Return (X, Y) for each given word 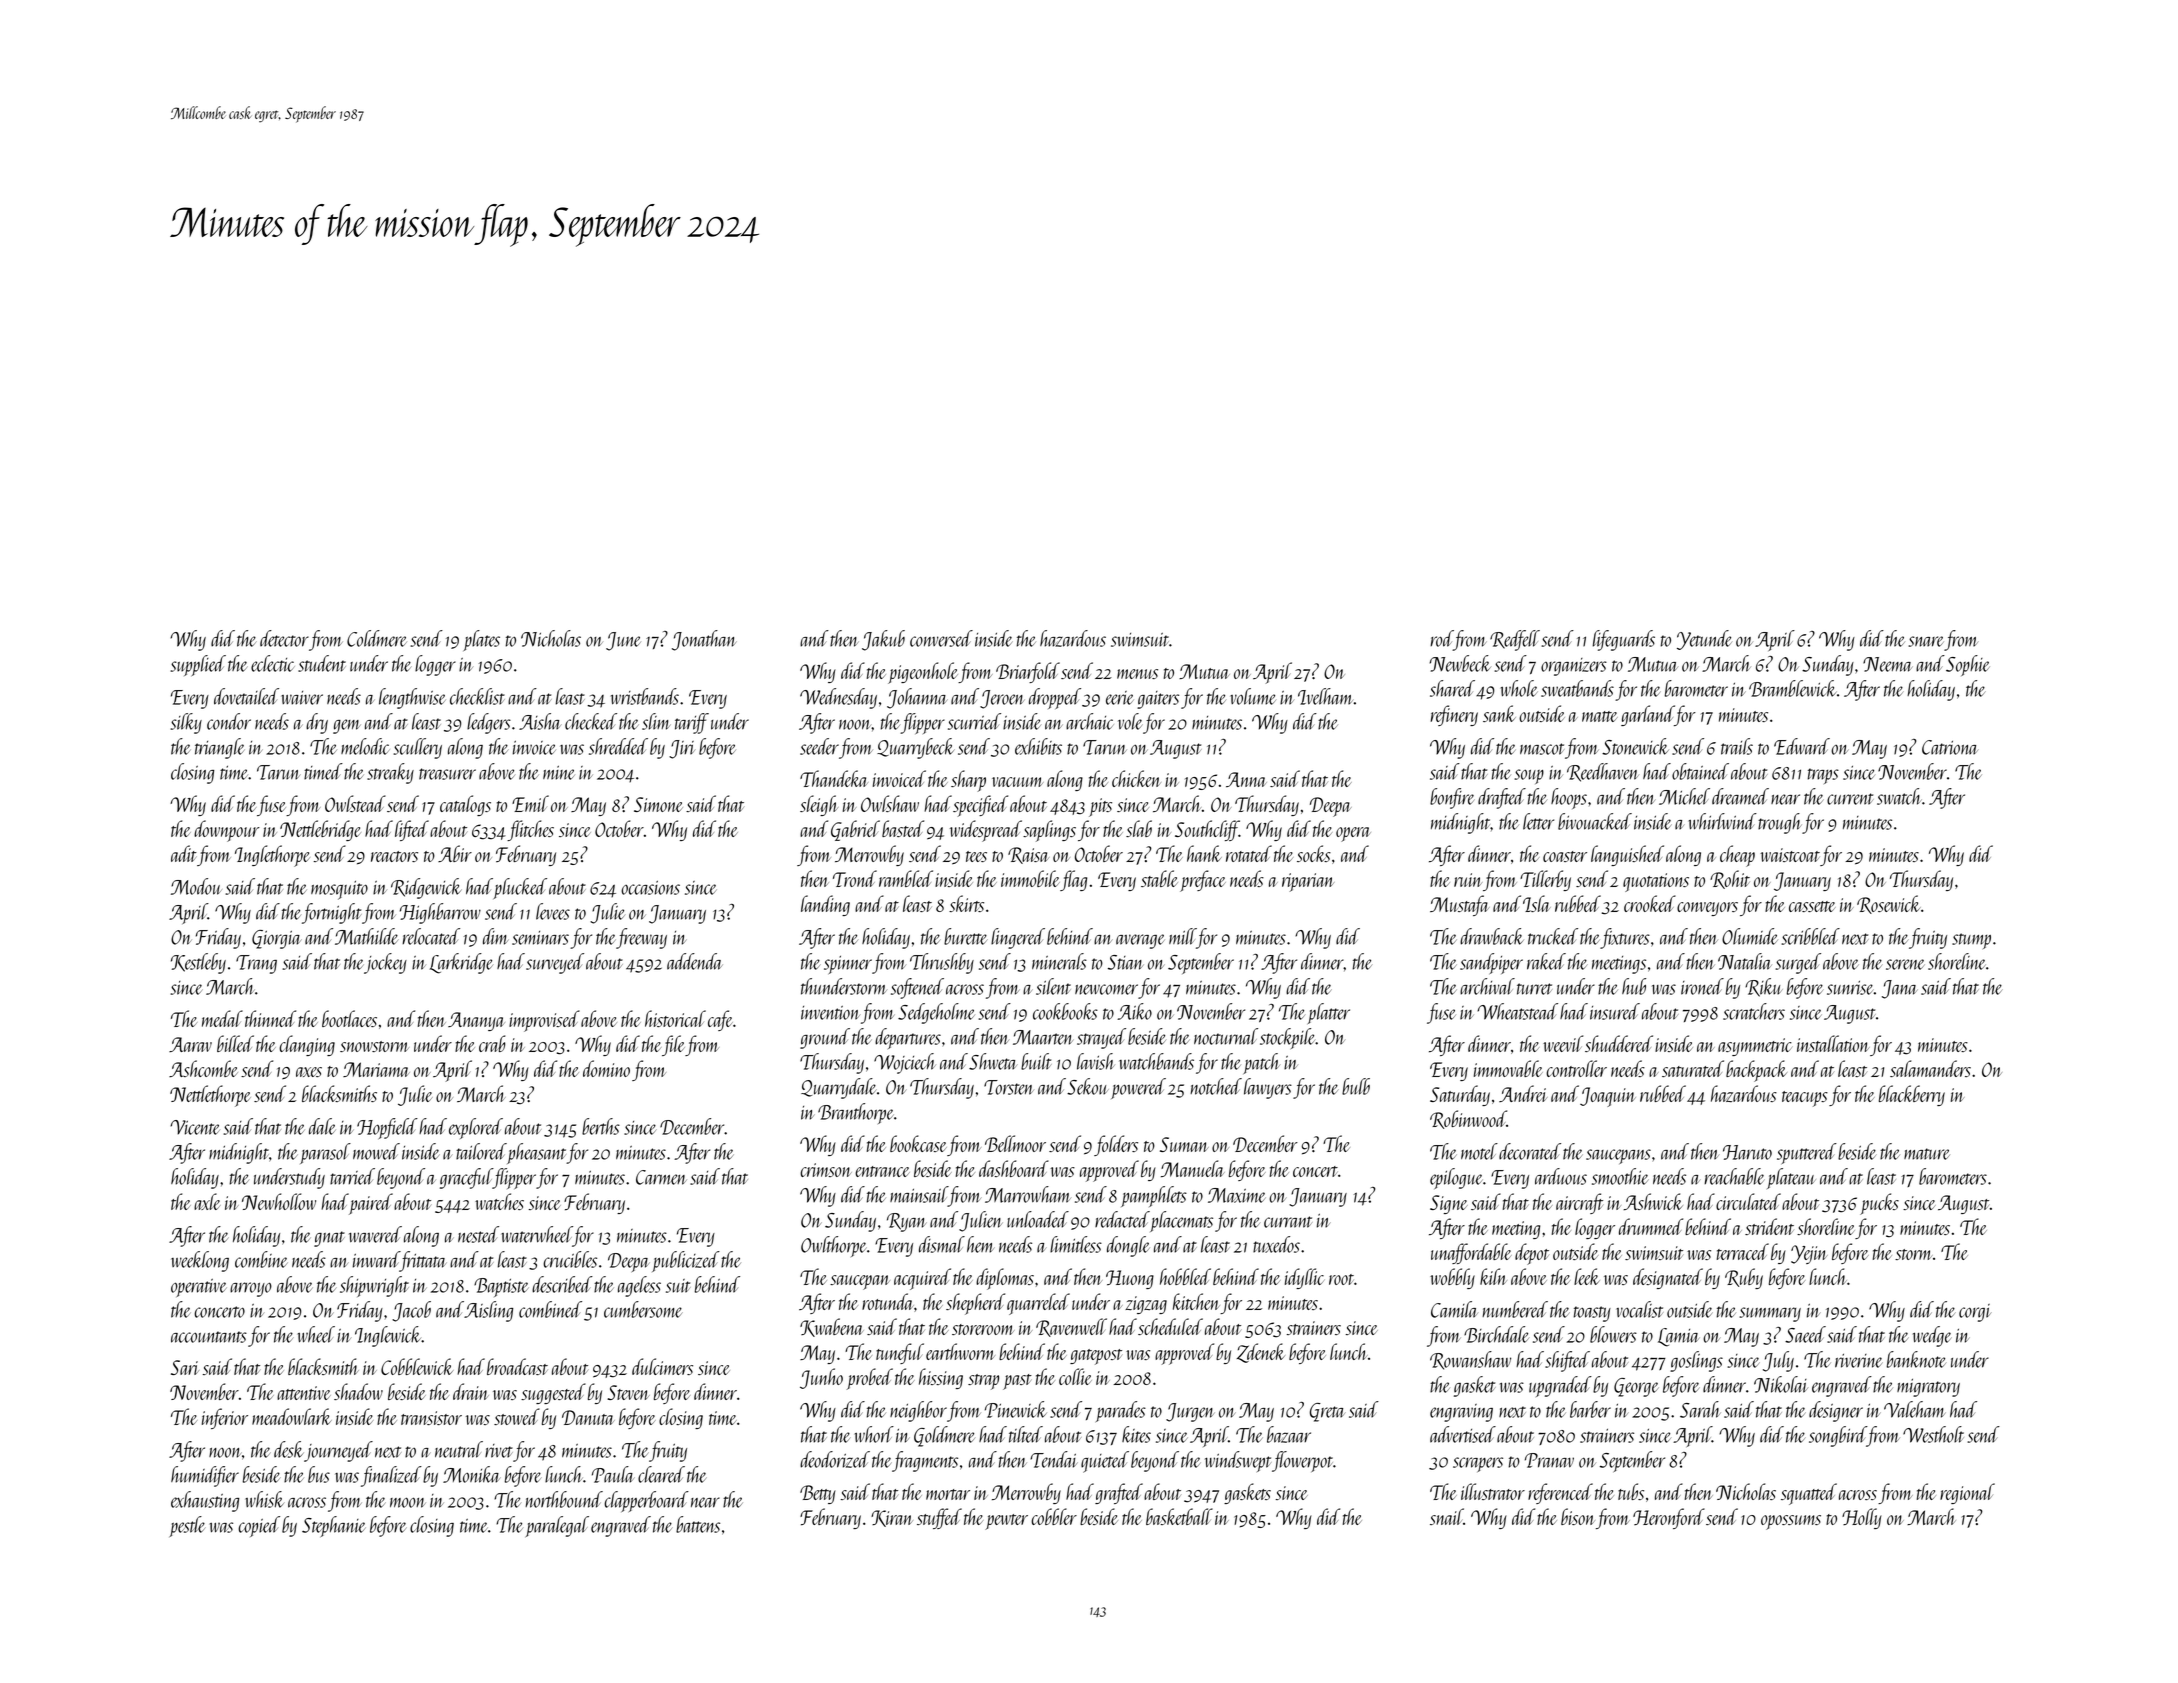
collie (1075, 1376)
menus (1137, 674)
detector (284, 638)
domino (606, 1068)
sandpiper (1491, 963)
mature (1927, 1154)
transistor (431, 1418)
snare (1926, 641)
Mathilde (366, 936)
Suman (1184, 1144)
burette (965, 936)
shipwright (374, 1286)
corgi (1975, 1313)
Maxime (1236, 1195)
